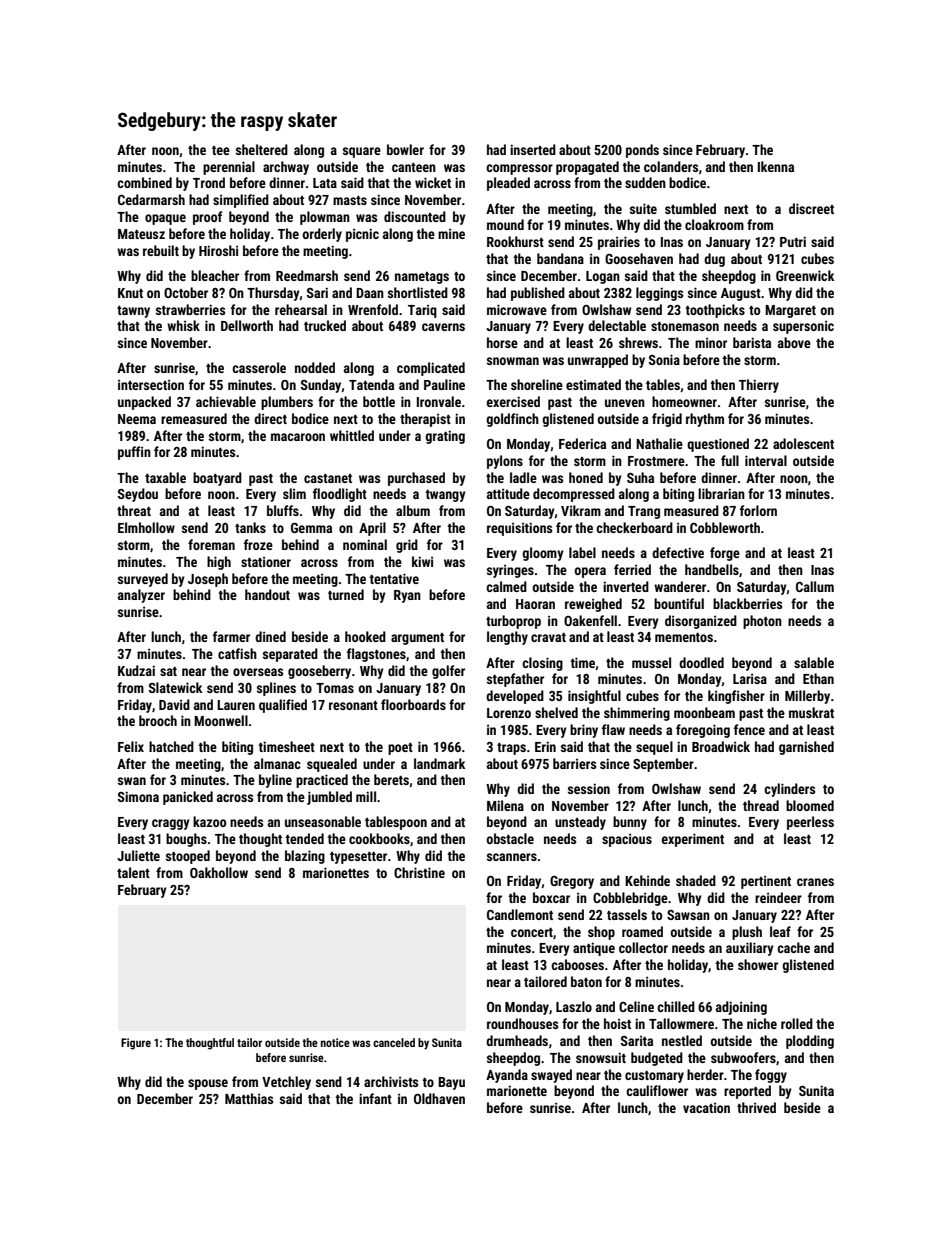  I want to click on shaded, so click(696, 880).
